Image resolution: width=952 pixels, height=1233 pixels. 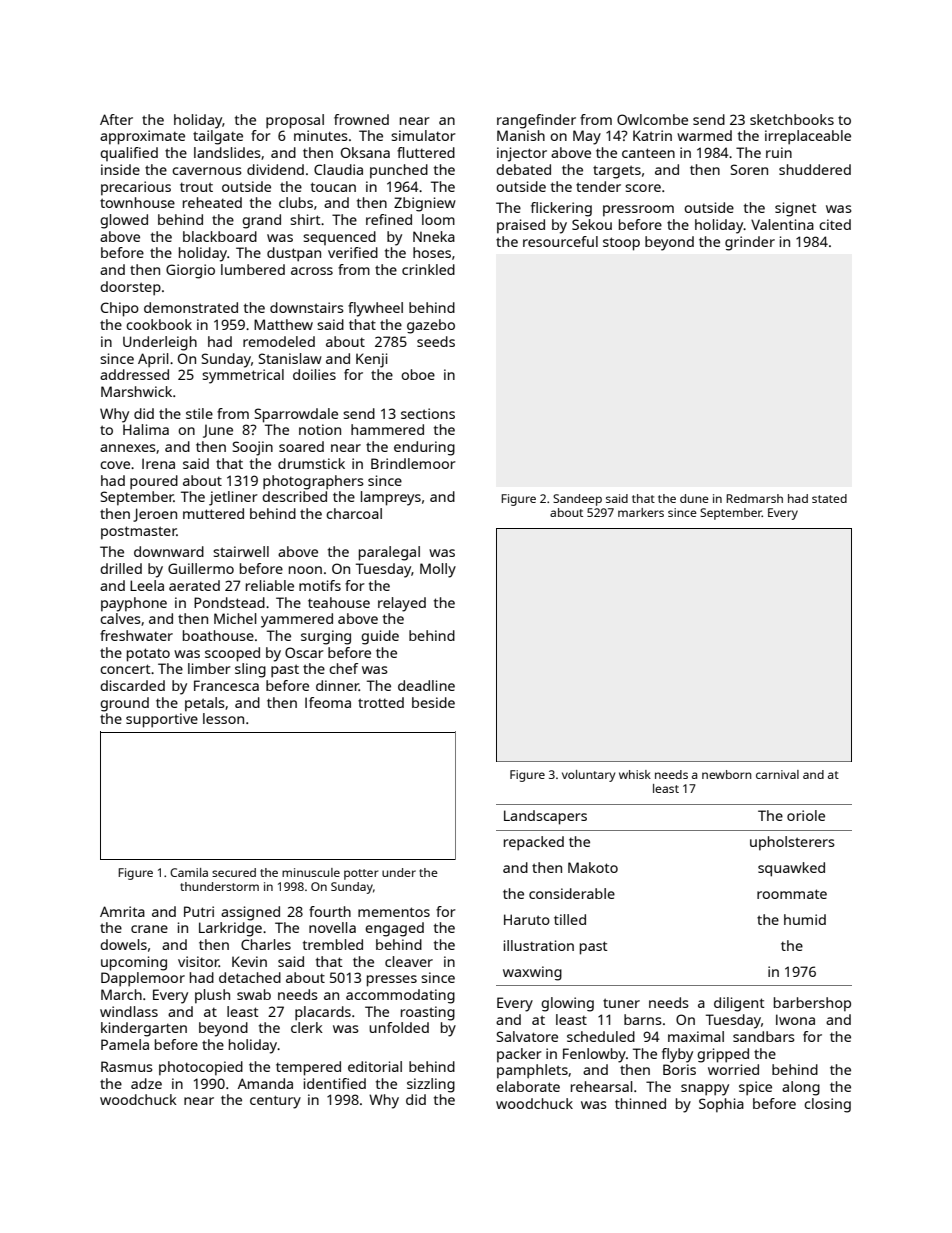 What do you see at coordinates (792, 119) in the screenshot?
I see `sketchbooks` at bounding box center [792, 119].
